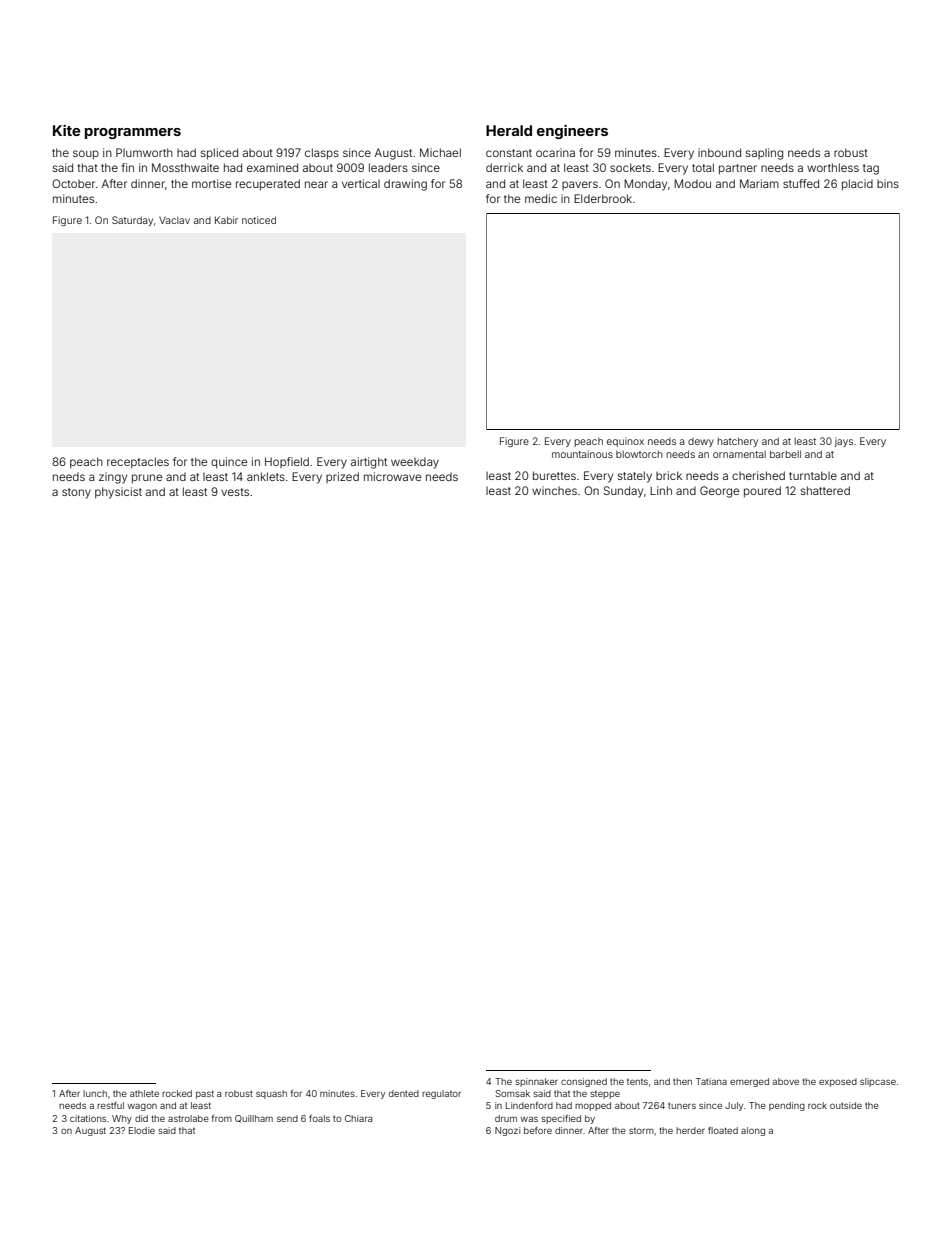  Describe the element at coordinates (762, 492) in the screenshot. I see `poured` at that location.
